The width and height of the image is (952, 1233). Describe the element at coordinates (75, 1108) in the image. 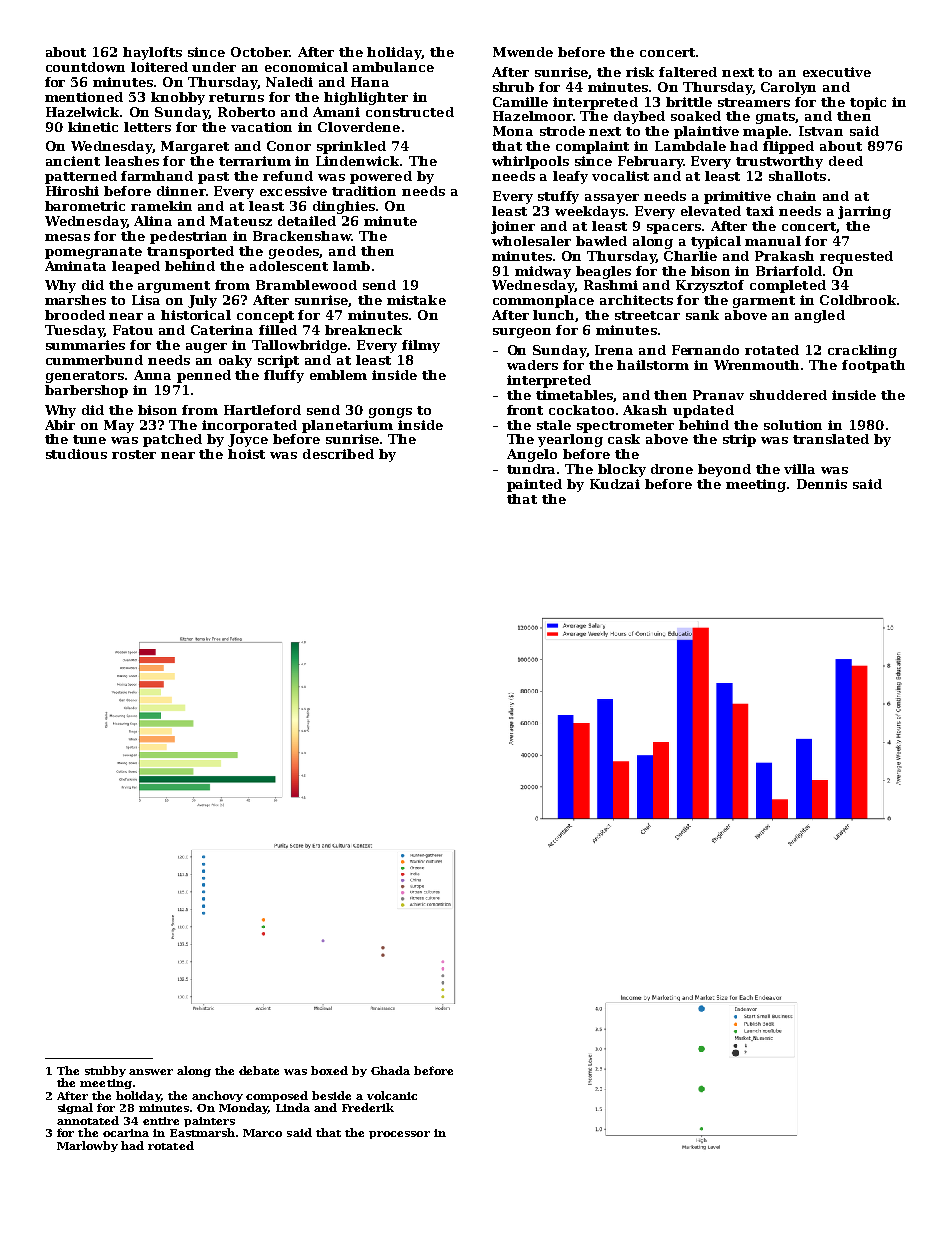

I see `signal` at that location.
